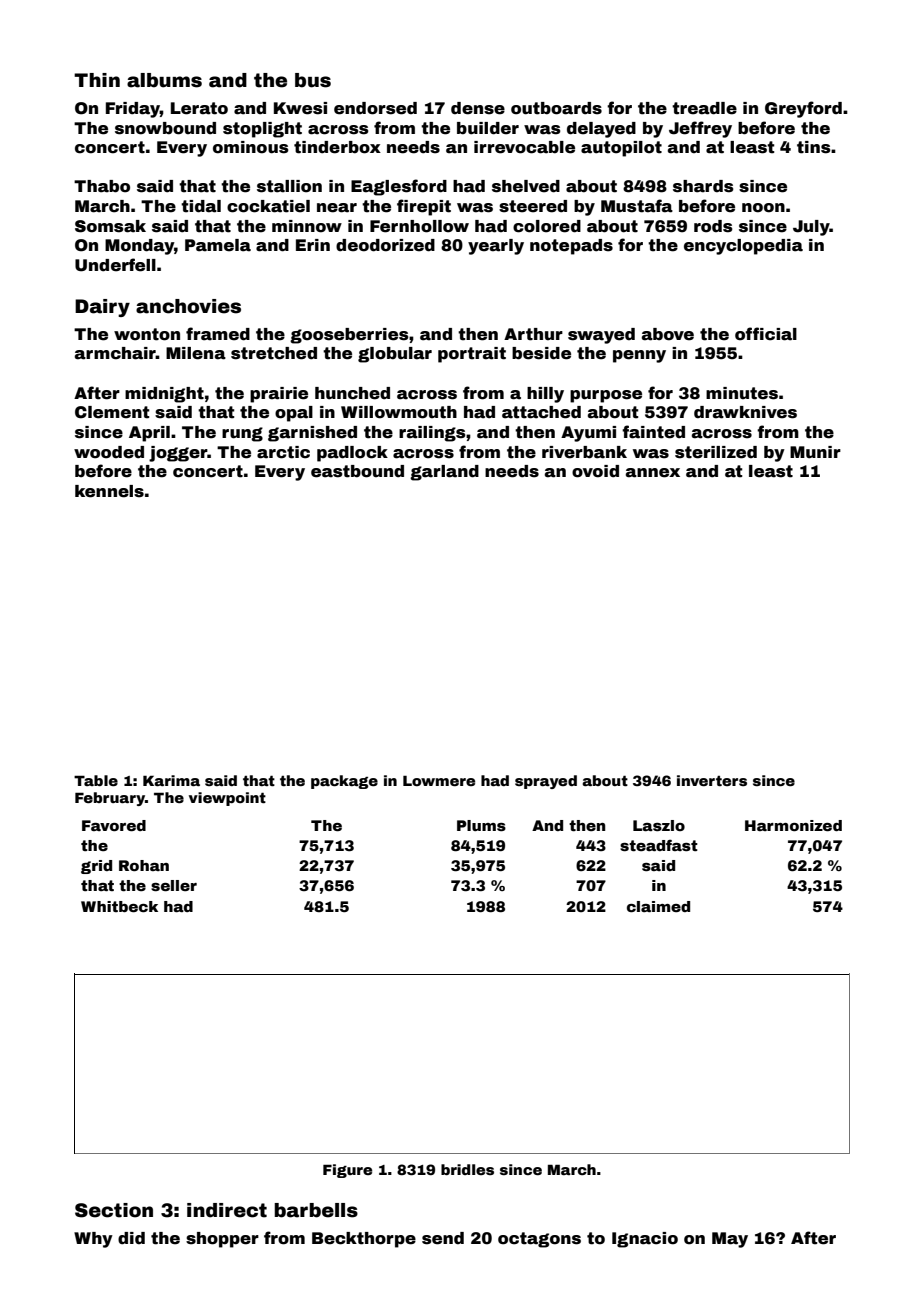  Describe the element at coordinates (344, 782) in the screenshot. I see `package` at that location.
